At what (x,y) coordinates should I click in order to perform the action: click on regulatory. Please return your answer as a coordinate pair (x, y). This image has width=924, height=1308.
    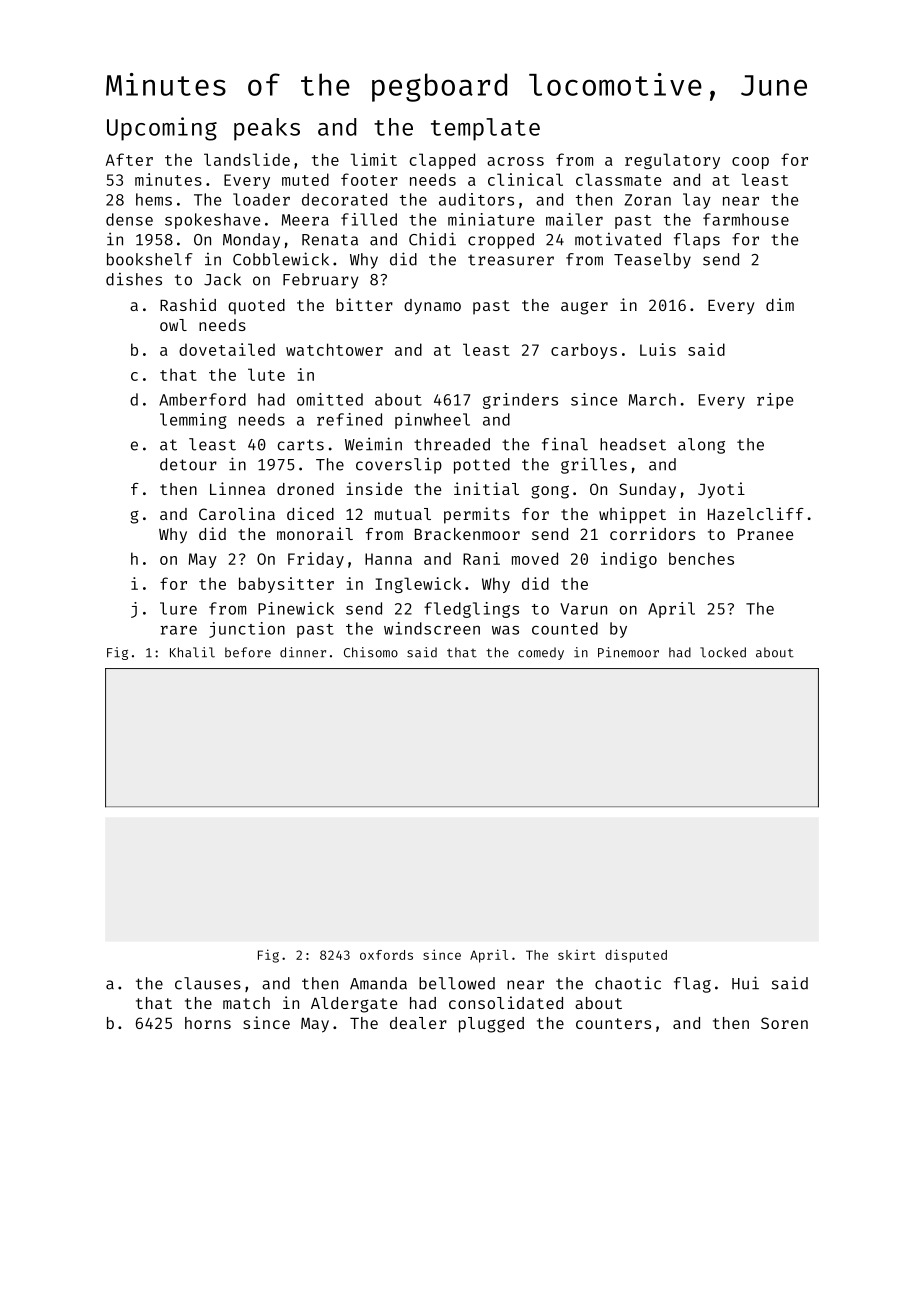
    Looking at the image, I should click on (672, 161).
